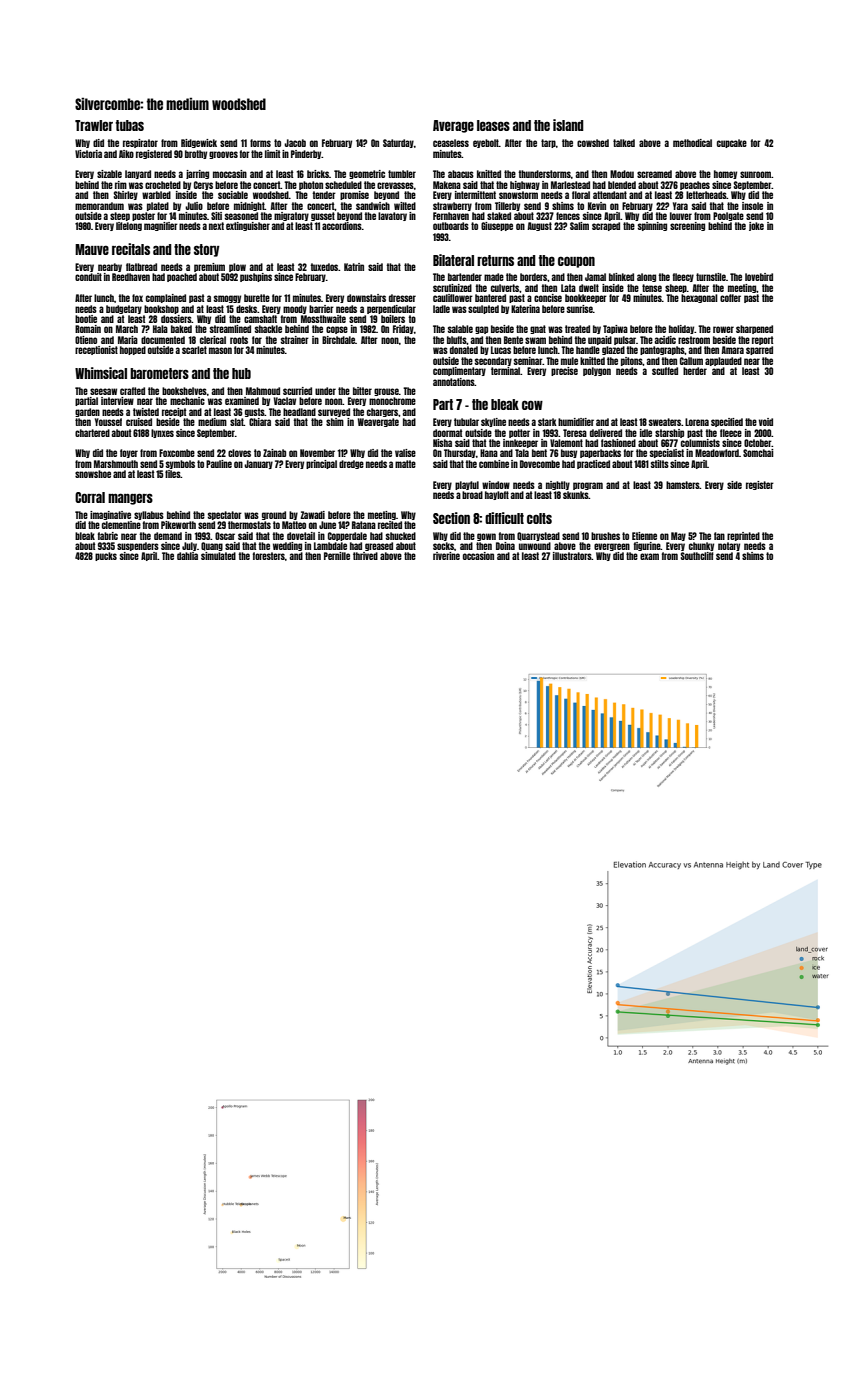 This screenshot has width=849, height=1400. I want to click on barometers, so click(159, 373).
